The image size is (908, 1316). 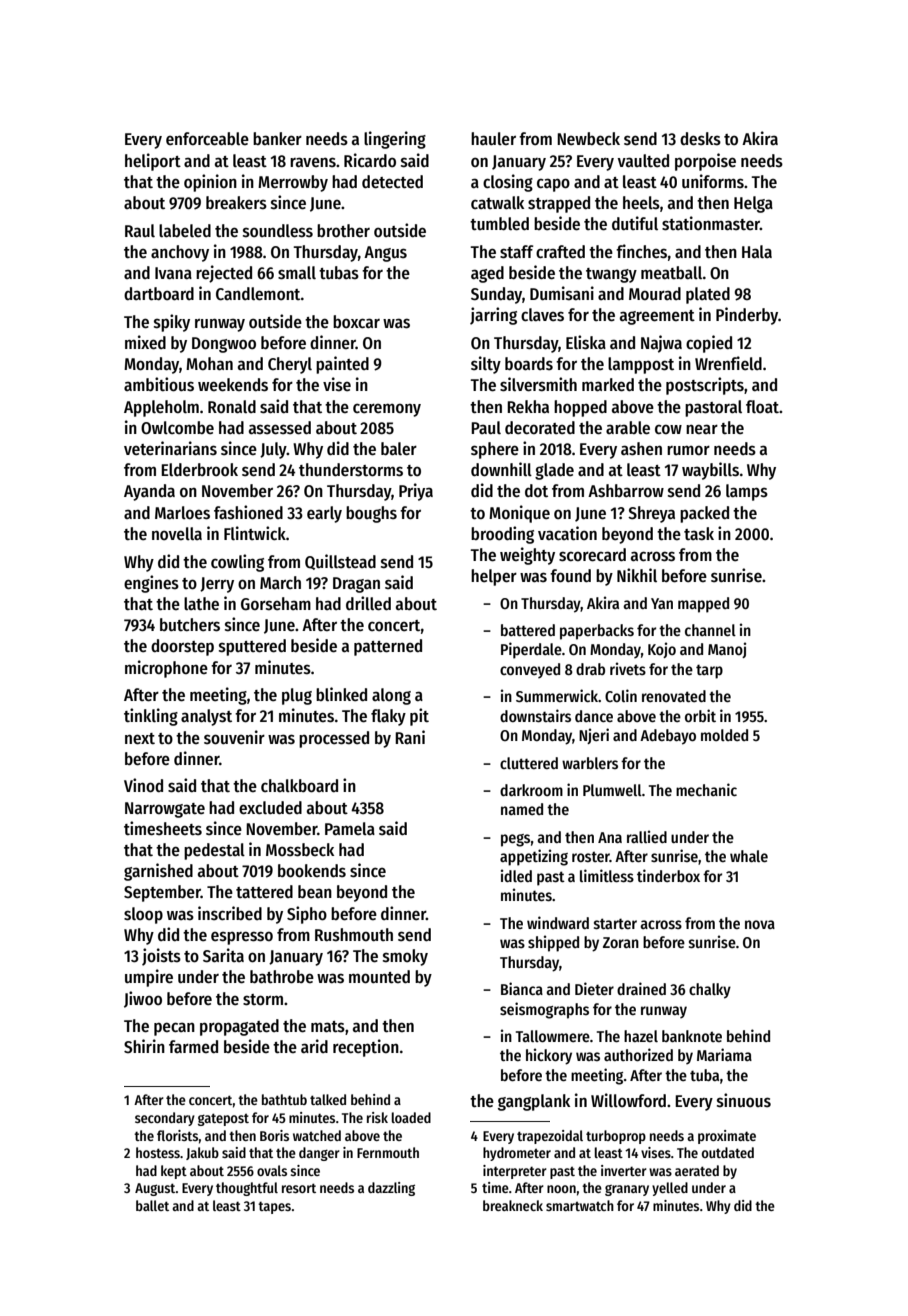 What do you see at coordinates (264, 892) in the image?
I see `tattered` at bounding box center [264, 892].
